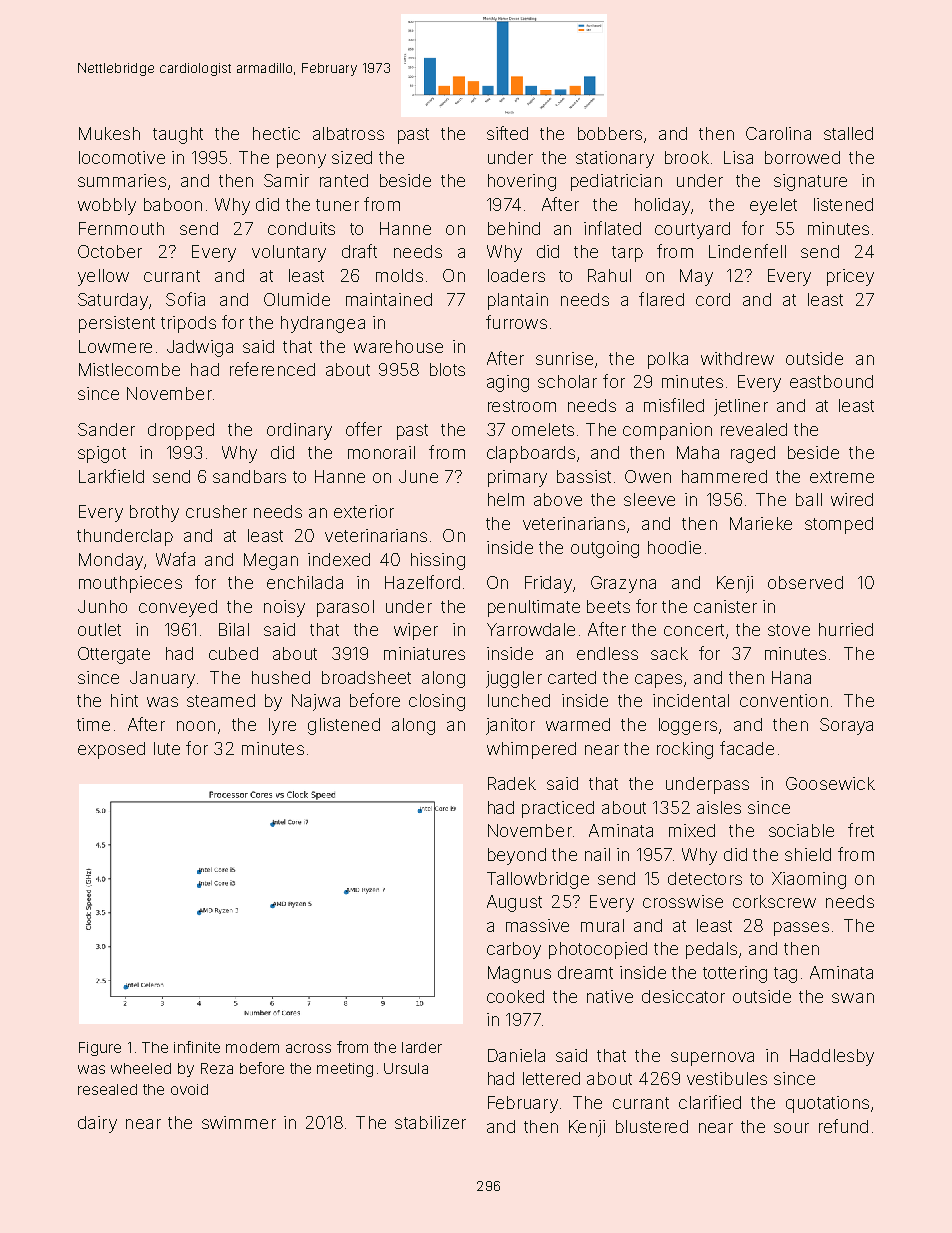  What do you see at coordinates (233, 653) in the screenshot?
I see `cubed` at bounding box center [233, 653].
